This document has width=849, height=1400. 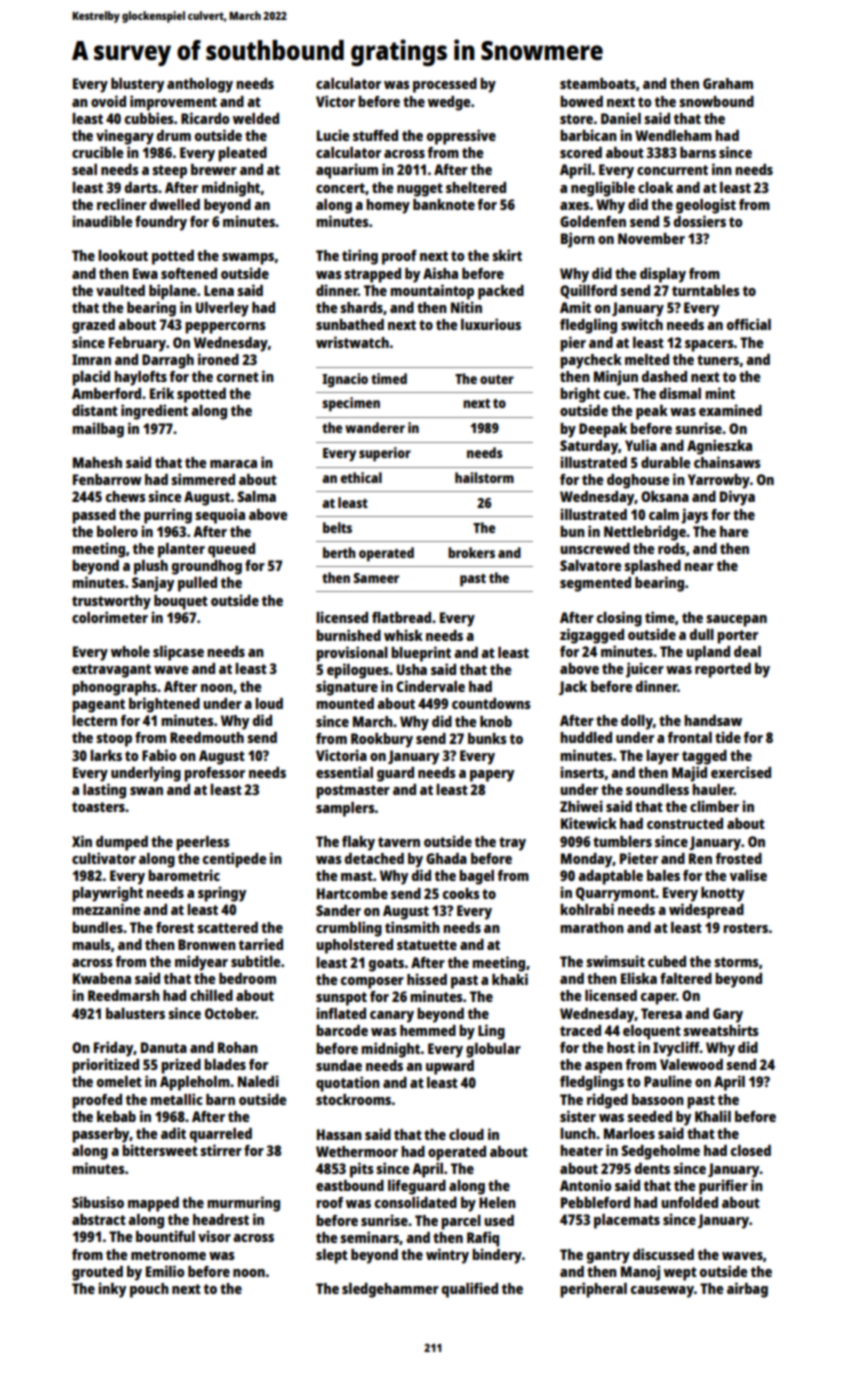 I want to click on distant, so click(x=95, y=410).
